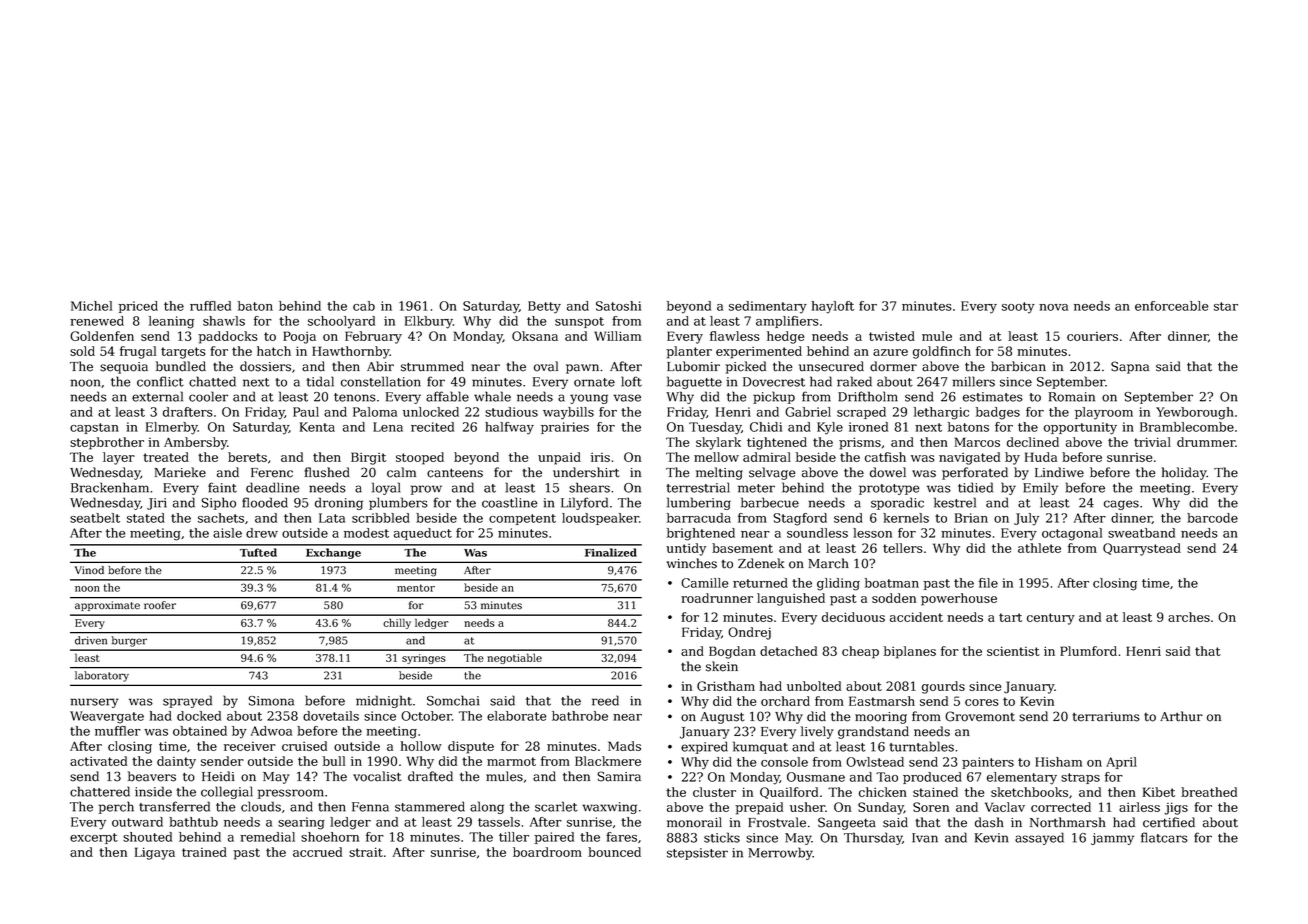  I want to click on Elmerby, so click(172, 428).
